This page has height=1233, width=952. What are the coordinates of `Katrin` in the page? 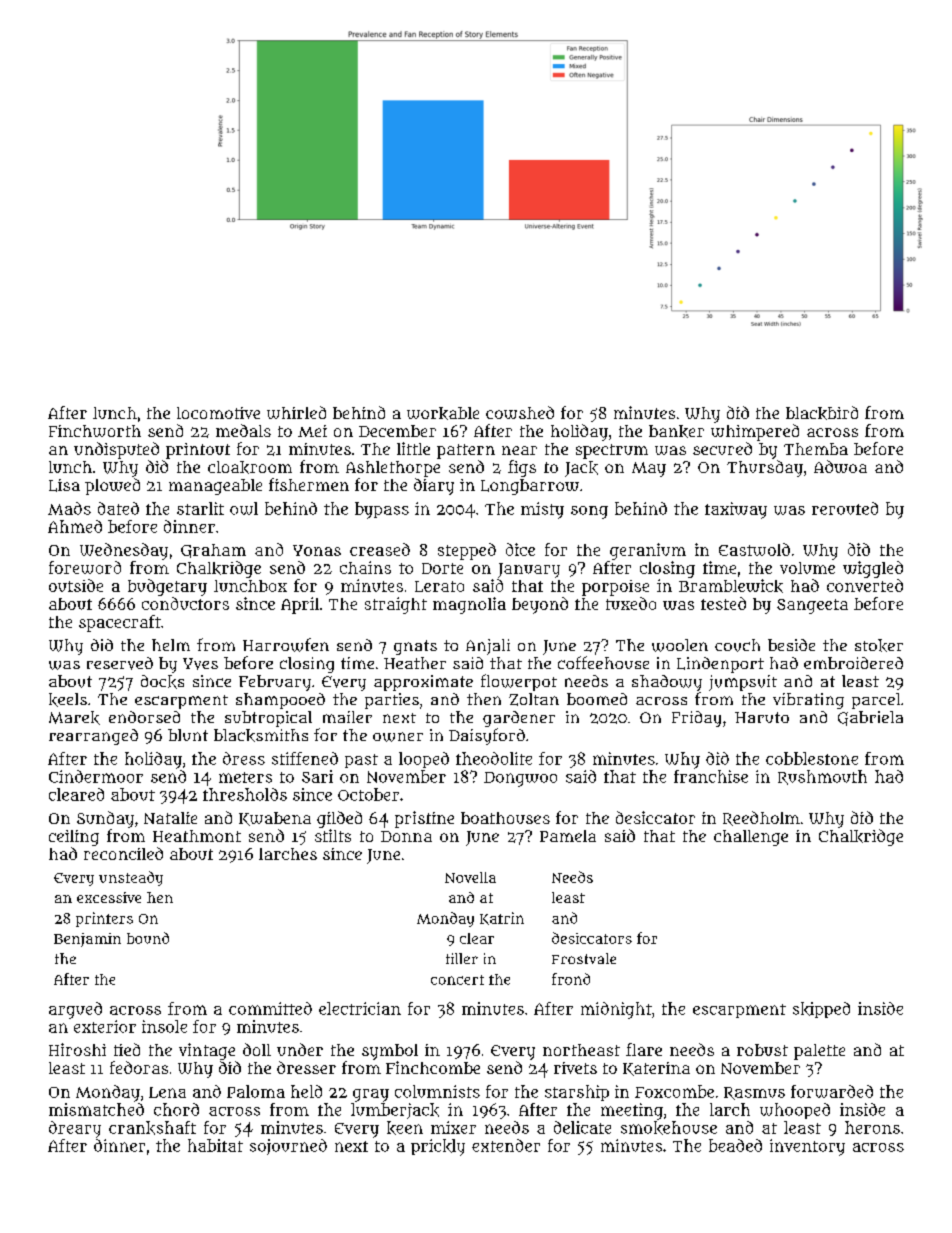 It's located at (502, 918).
